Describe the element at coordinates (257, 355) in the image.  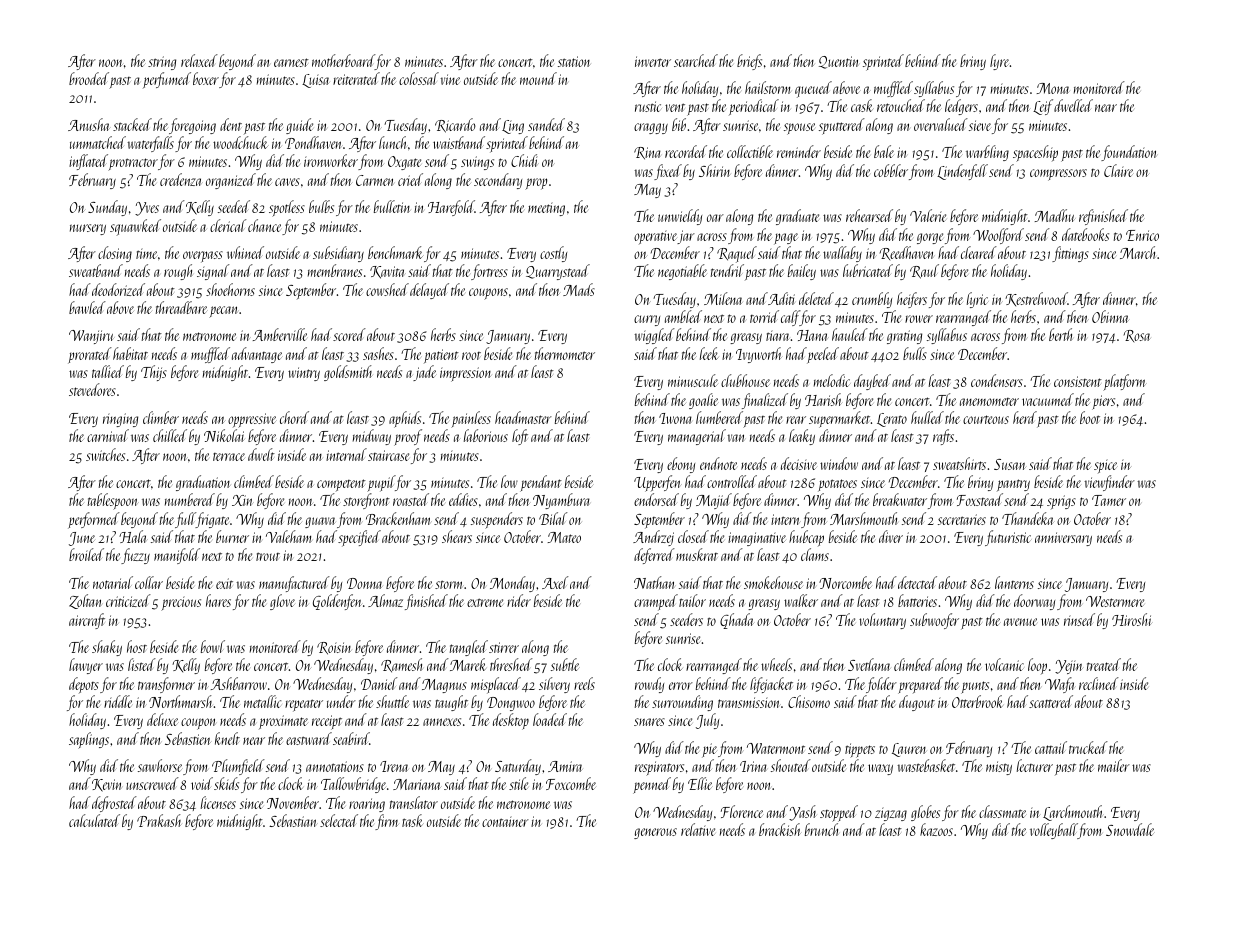
I see `advantage` at that location.
